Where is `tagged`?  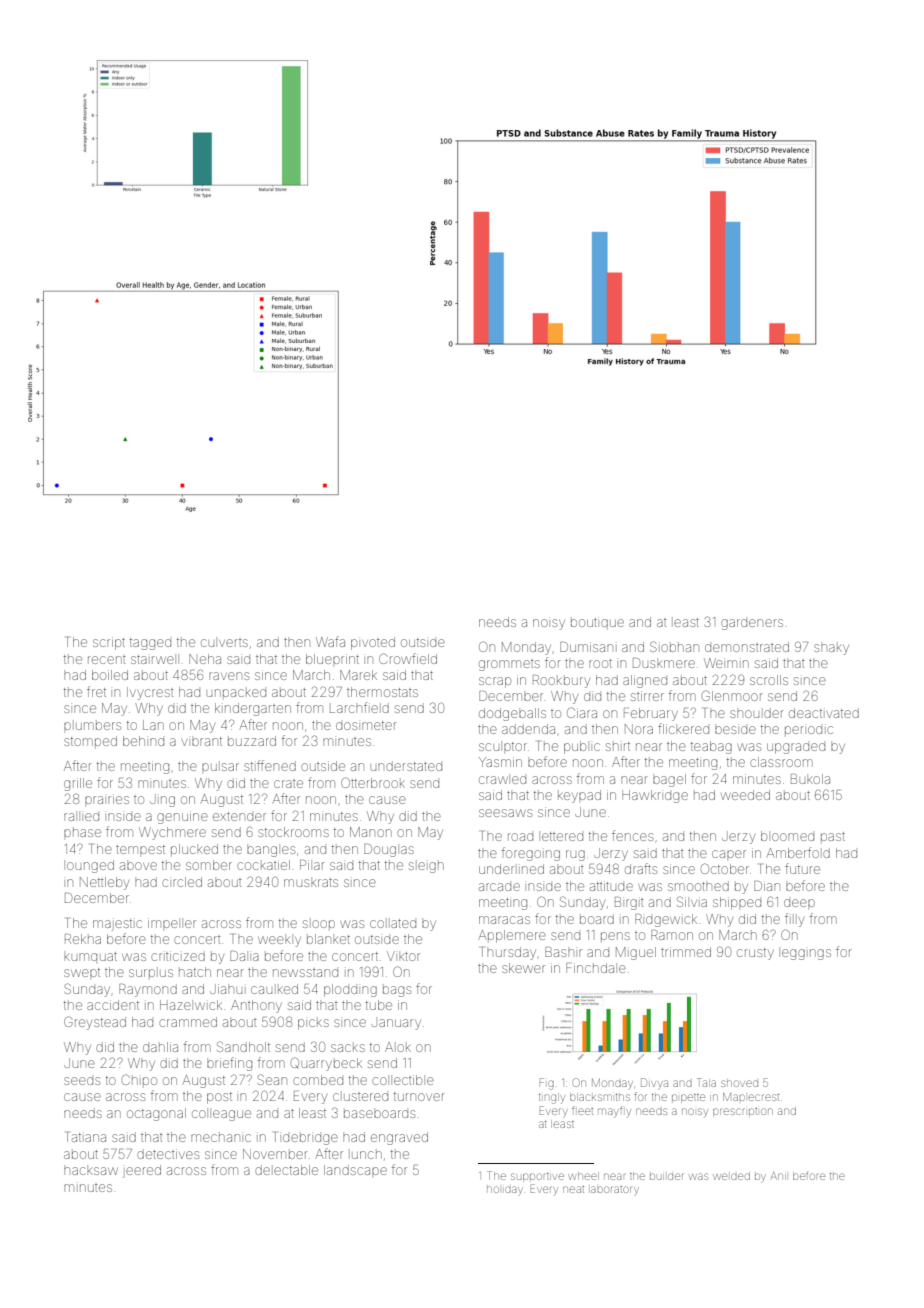
tagged is located at coordinates (150, 644).
